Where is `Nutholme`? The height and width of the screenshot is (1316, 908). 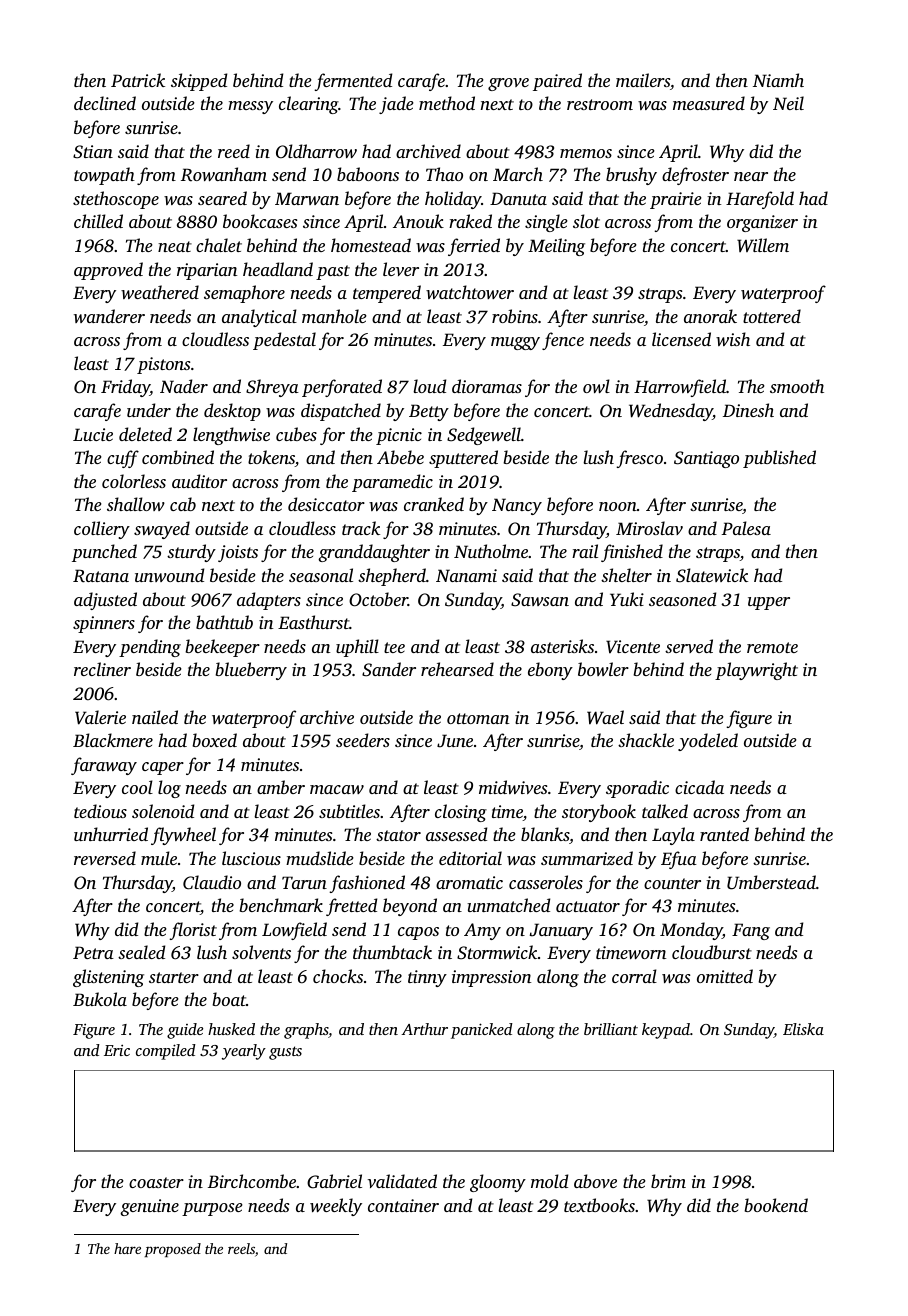
Nutholme is located at coordinates (491, 551).
